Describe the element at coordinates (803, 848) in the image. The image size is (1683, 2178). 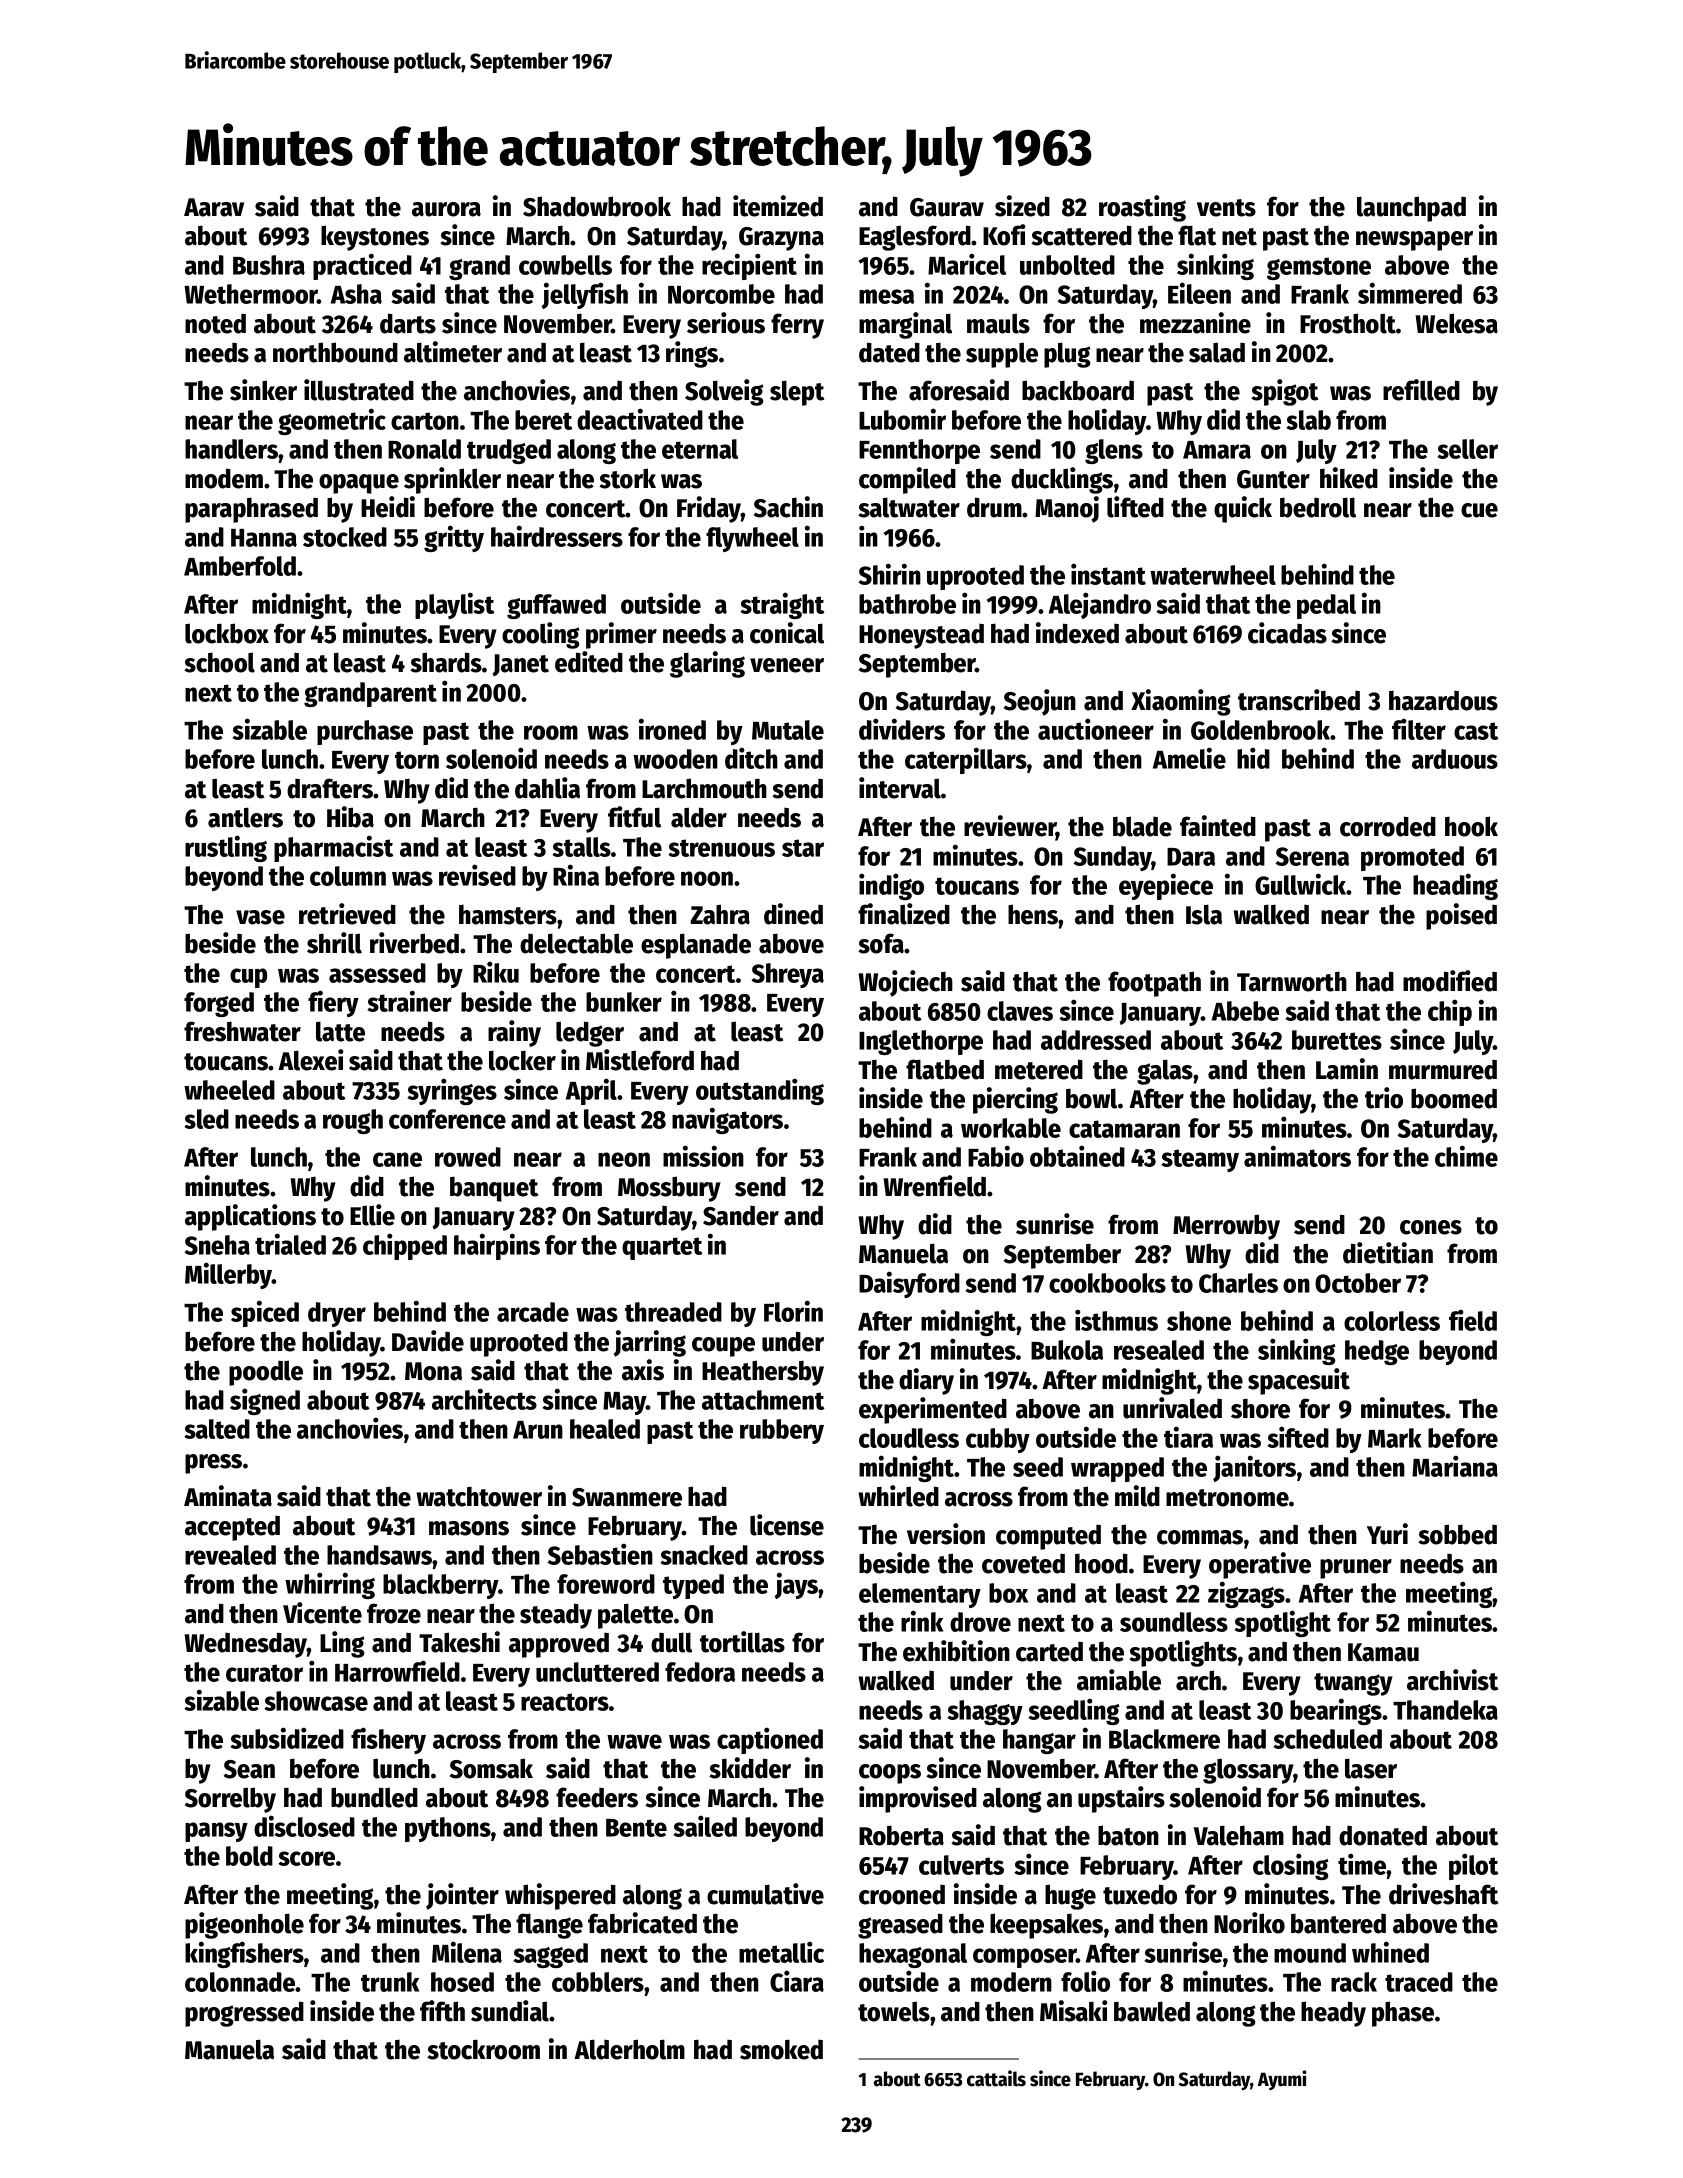
I see `star` at that location.
